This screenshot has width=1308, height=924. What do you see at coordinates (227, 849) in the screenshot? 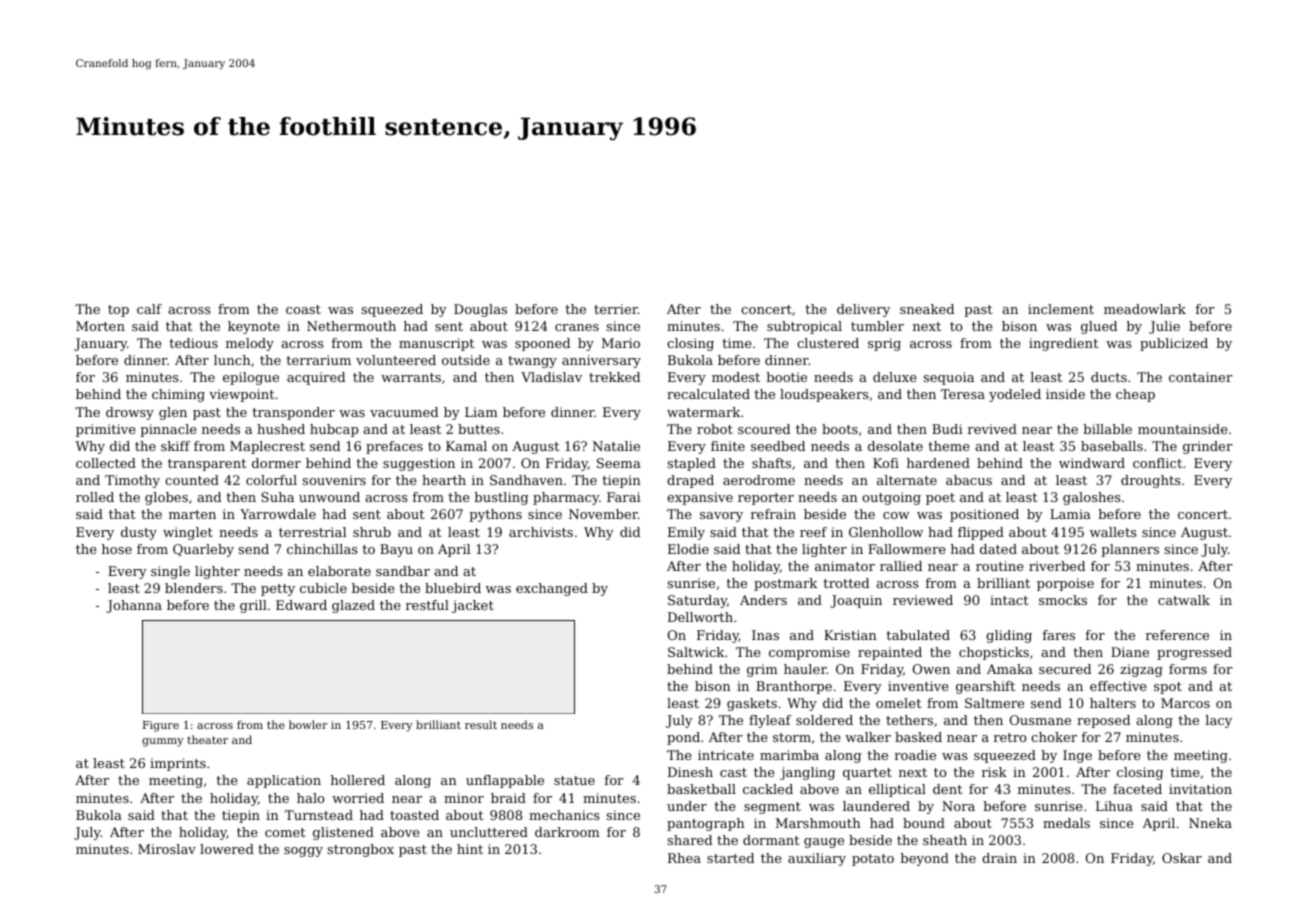
I see `lowered` at bounding box center [227, 849].
